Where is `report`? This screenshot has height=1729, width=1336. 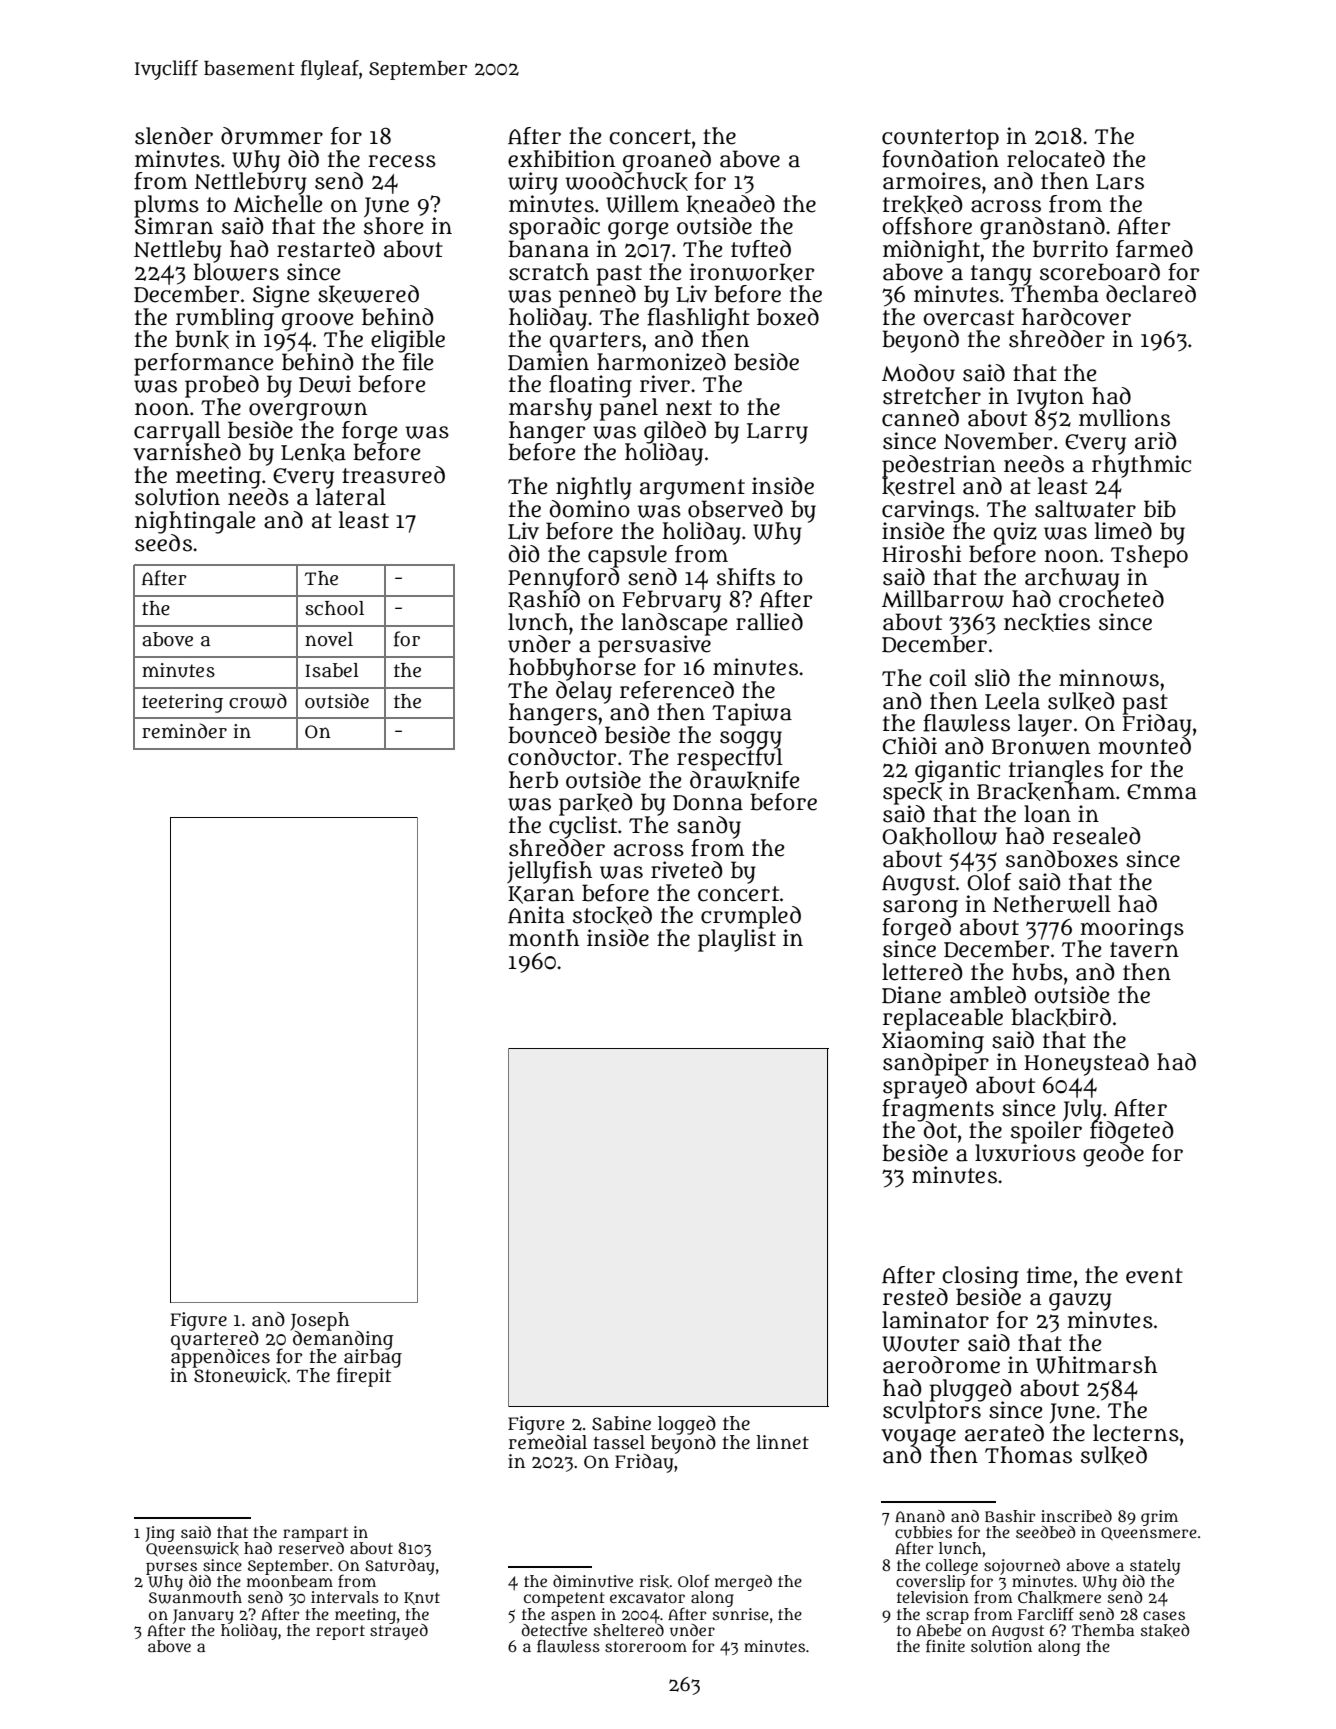
report is located at coordinates (340, 1632).
